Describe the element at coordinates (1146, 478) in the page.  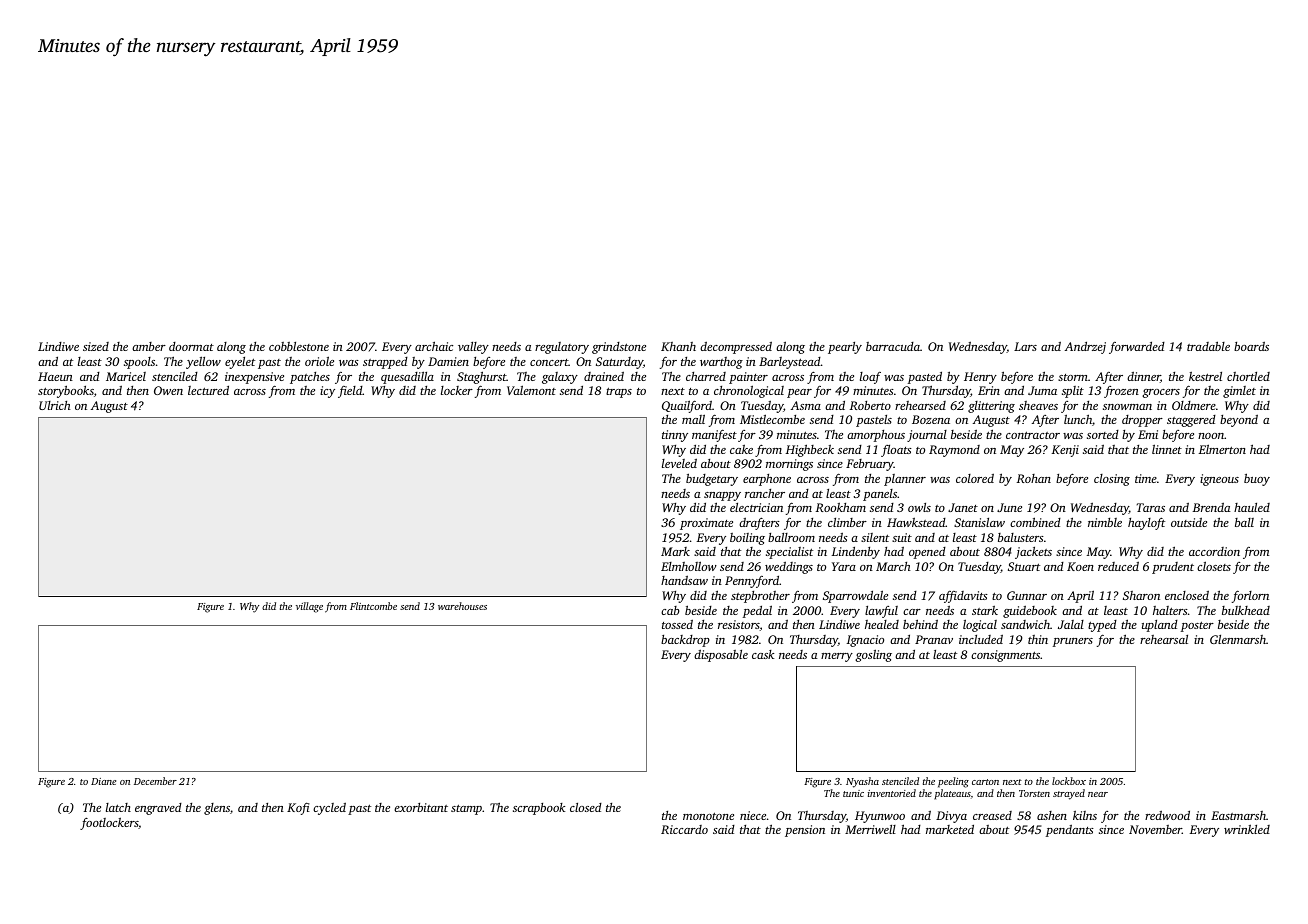
I see `time` at that location.
